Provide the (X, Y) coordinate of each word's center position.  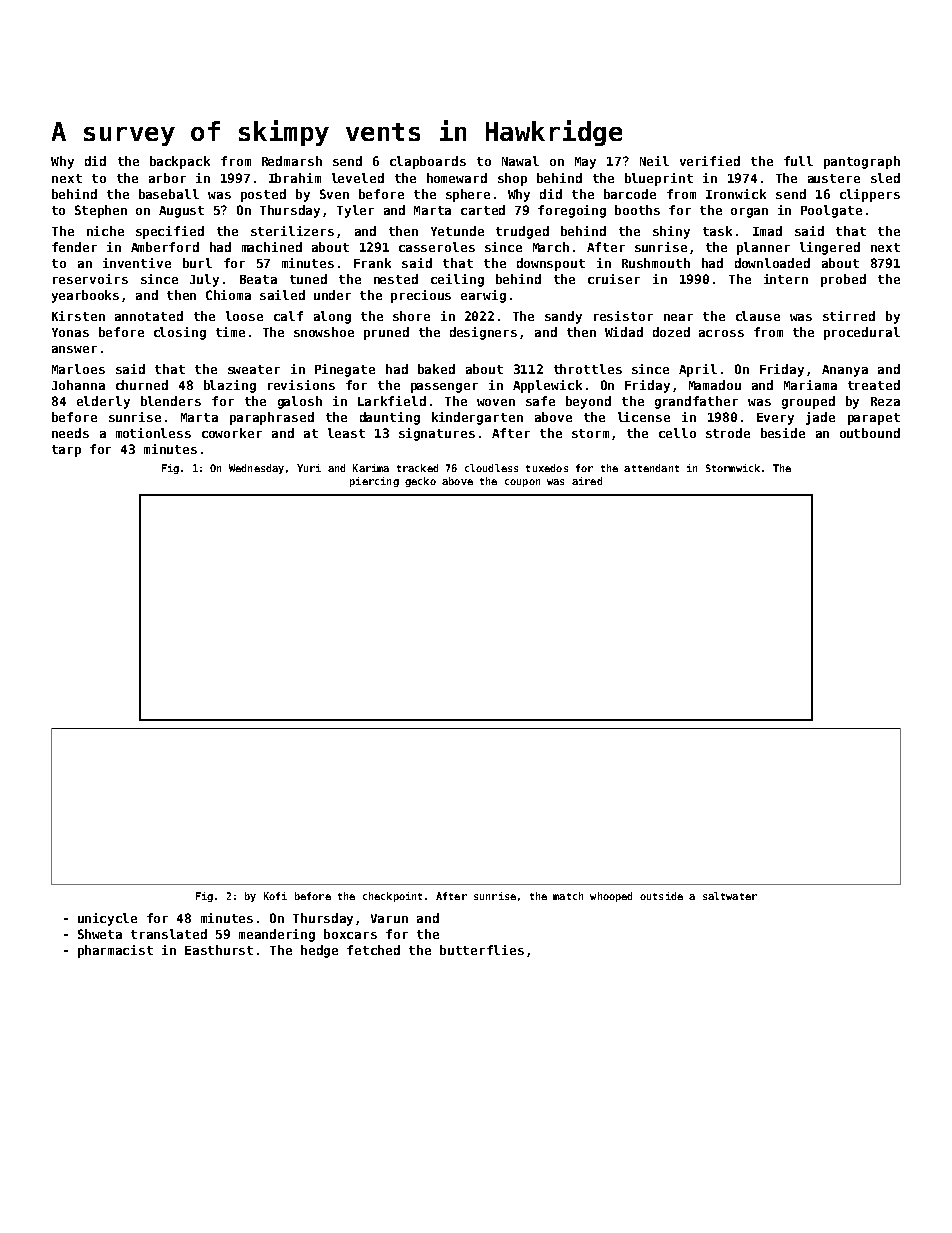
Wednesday (256, 469)
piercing (374, 482)
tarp (66, 451)
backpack (180, 162)
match (568, 896)
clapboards (428, 162)
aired (587, 481)
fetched (373, 950)
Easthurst (219, 950)
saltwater (730, 896)
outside (661, 896)
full (798, 161)
